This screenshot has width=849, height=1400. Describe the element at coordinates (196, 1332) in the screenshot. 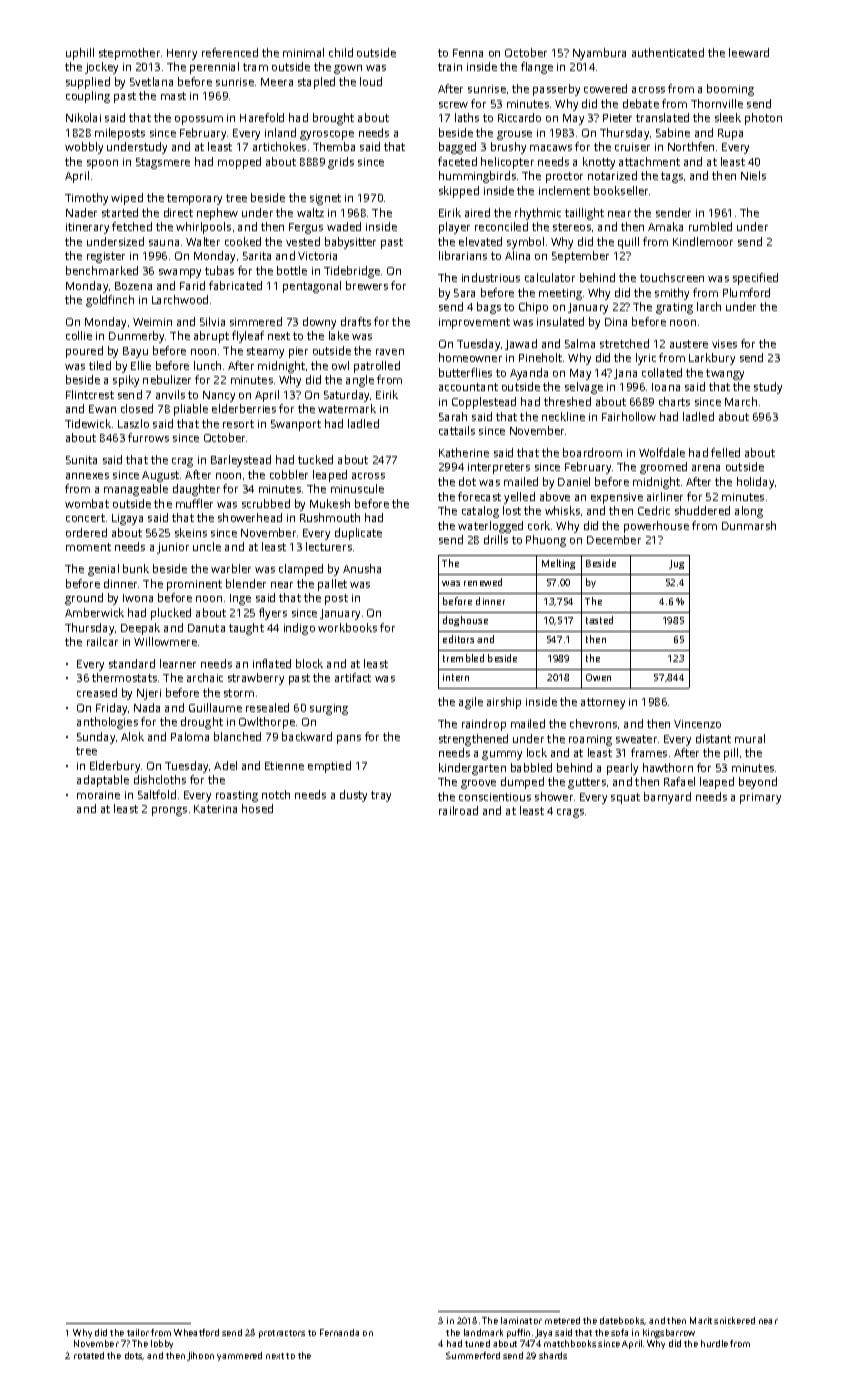

I see `Wheatford` at that location.
